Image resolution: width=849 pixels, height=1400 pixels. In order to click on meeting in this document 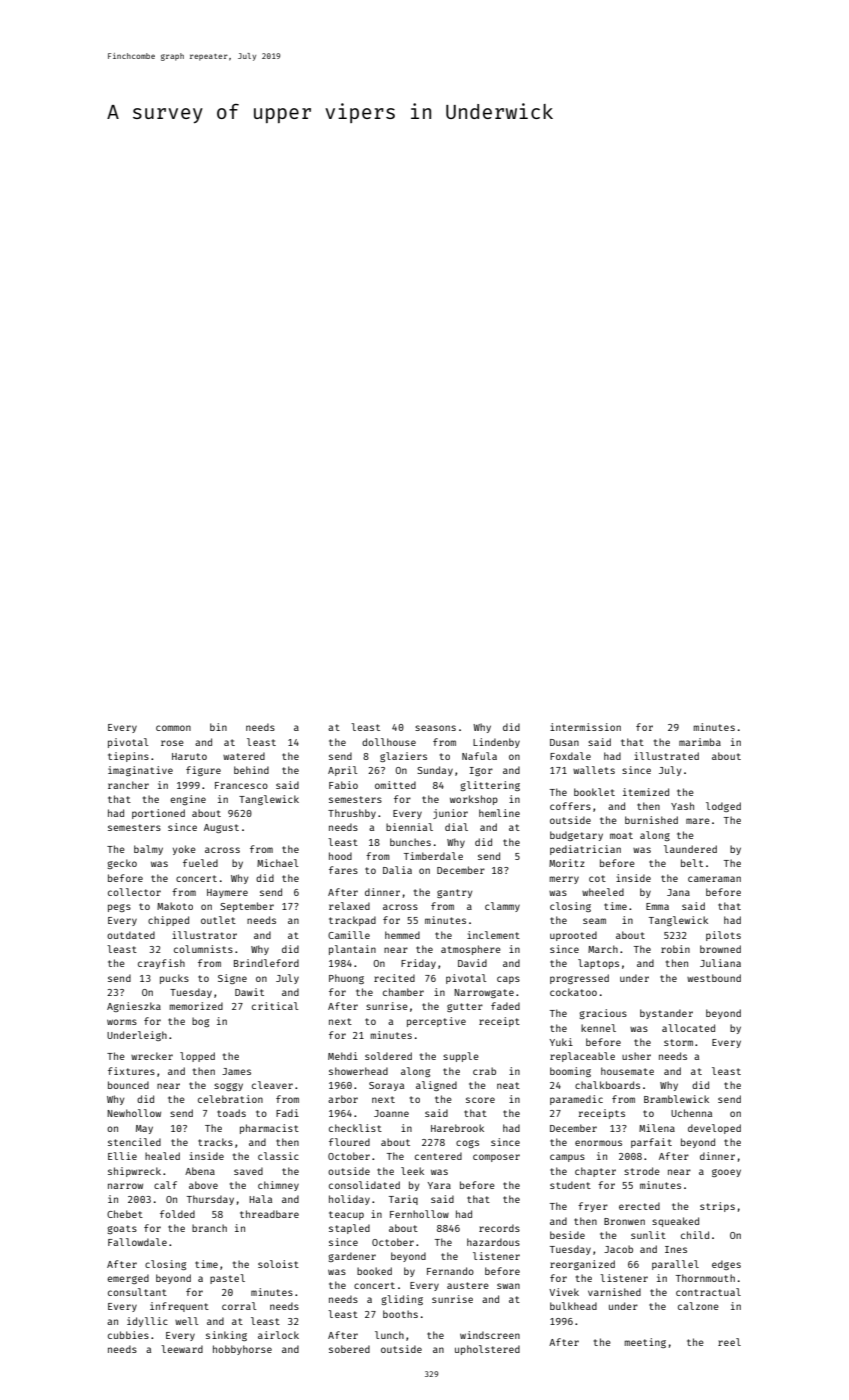, I will do `click(645, 1343)`.
